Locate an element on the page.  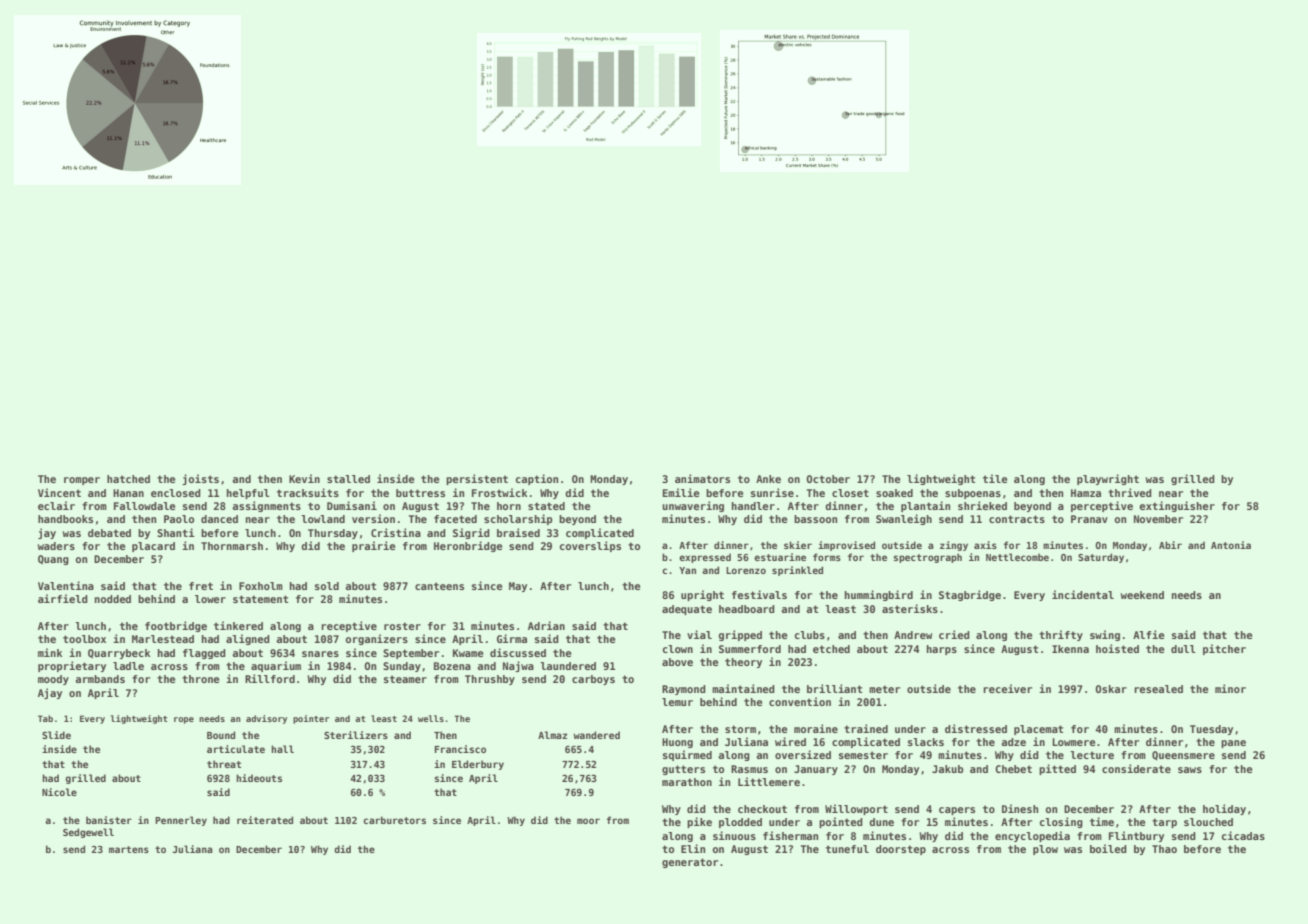
banister is located at coordinates (109, 820).
